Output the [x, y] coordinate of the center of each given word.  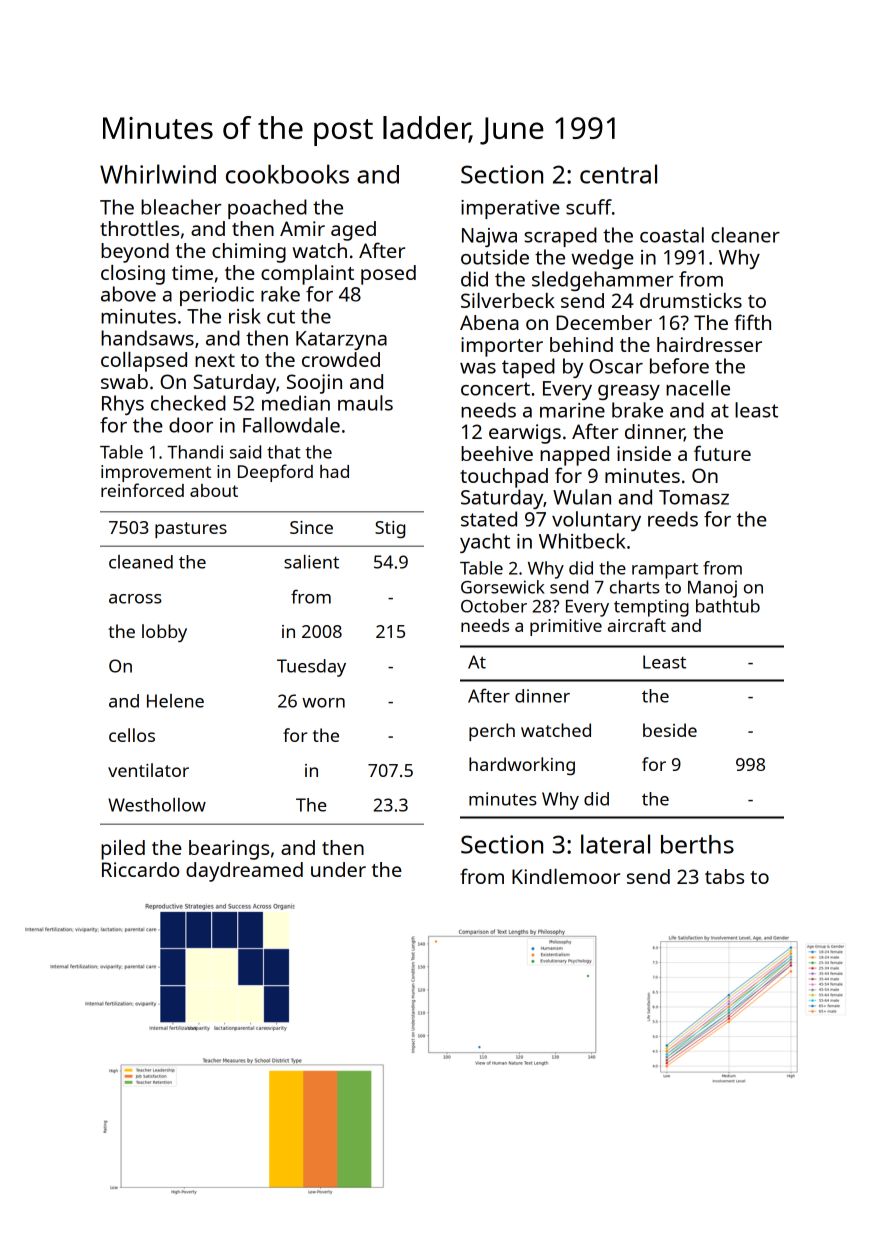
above [128, 294]
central [618, 174]
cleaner [745, 235]
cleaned [141, 562]
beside [670, 730]
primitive [566, 627]
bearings [229, 850]
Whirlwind [158, 174]
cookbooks [287, 174]
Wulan [582, 497]
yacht [485, 543]
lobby [164, 633]
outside [495, 257]
